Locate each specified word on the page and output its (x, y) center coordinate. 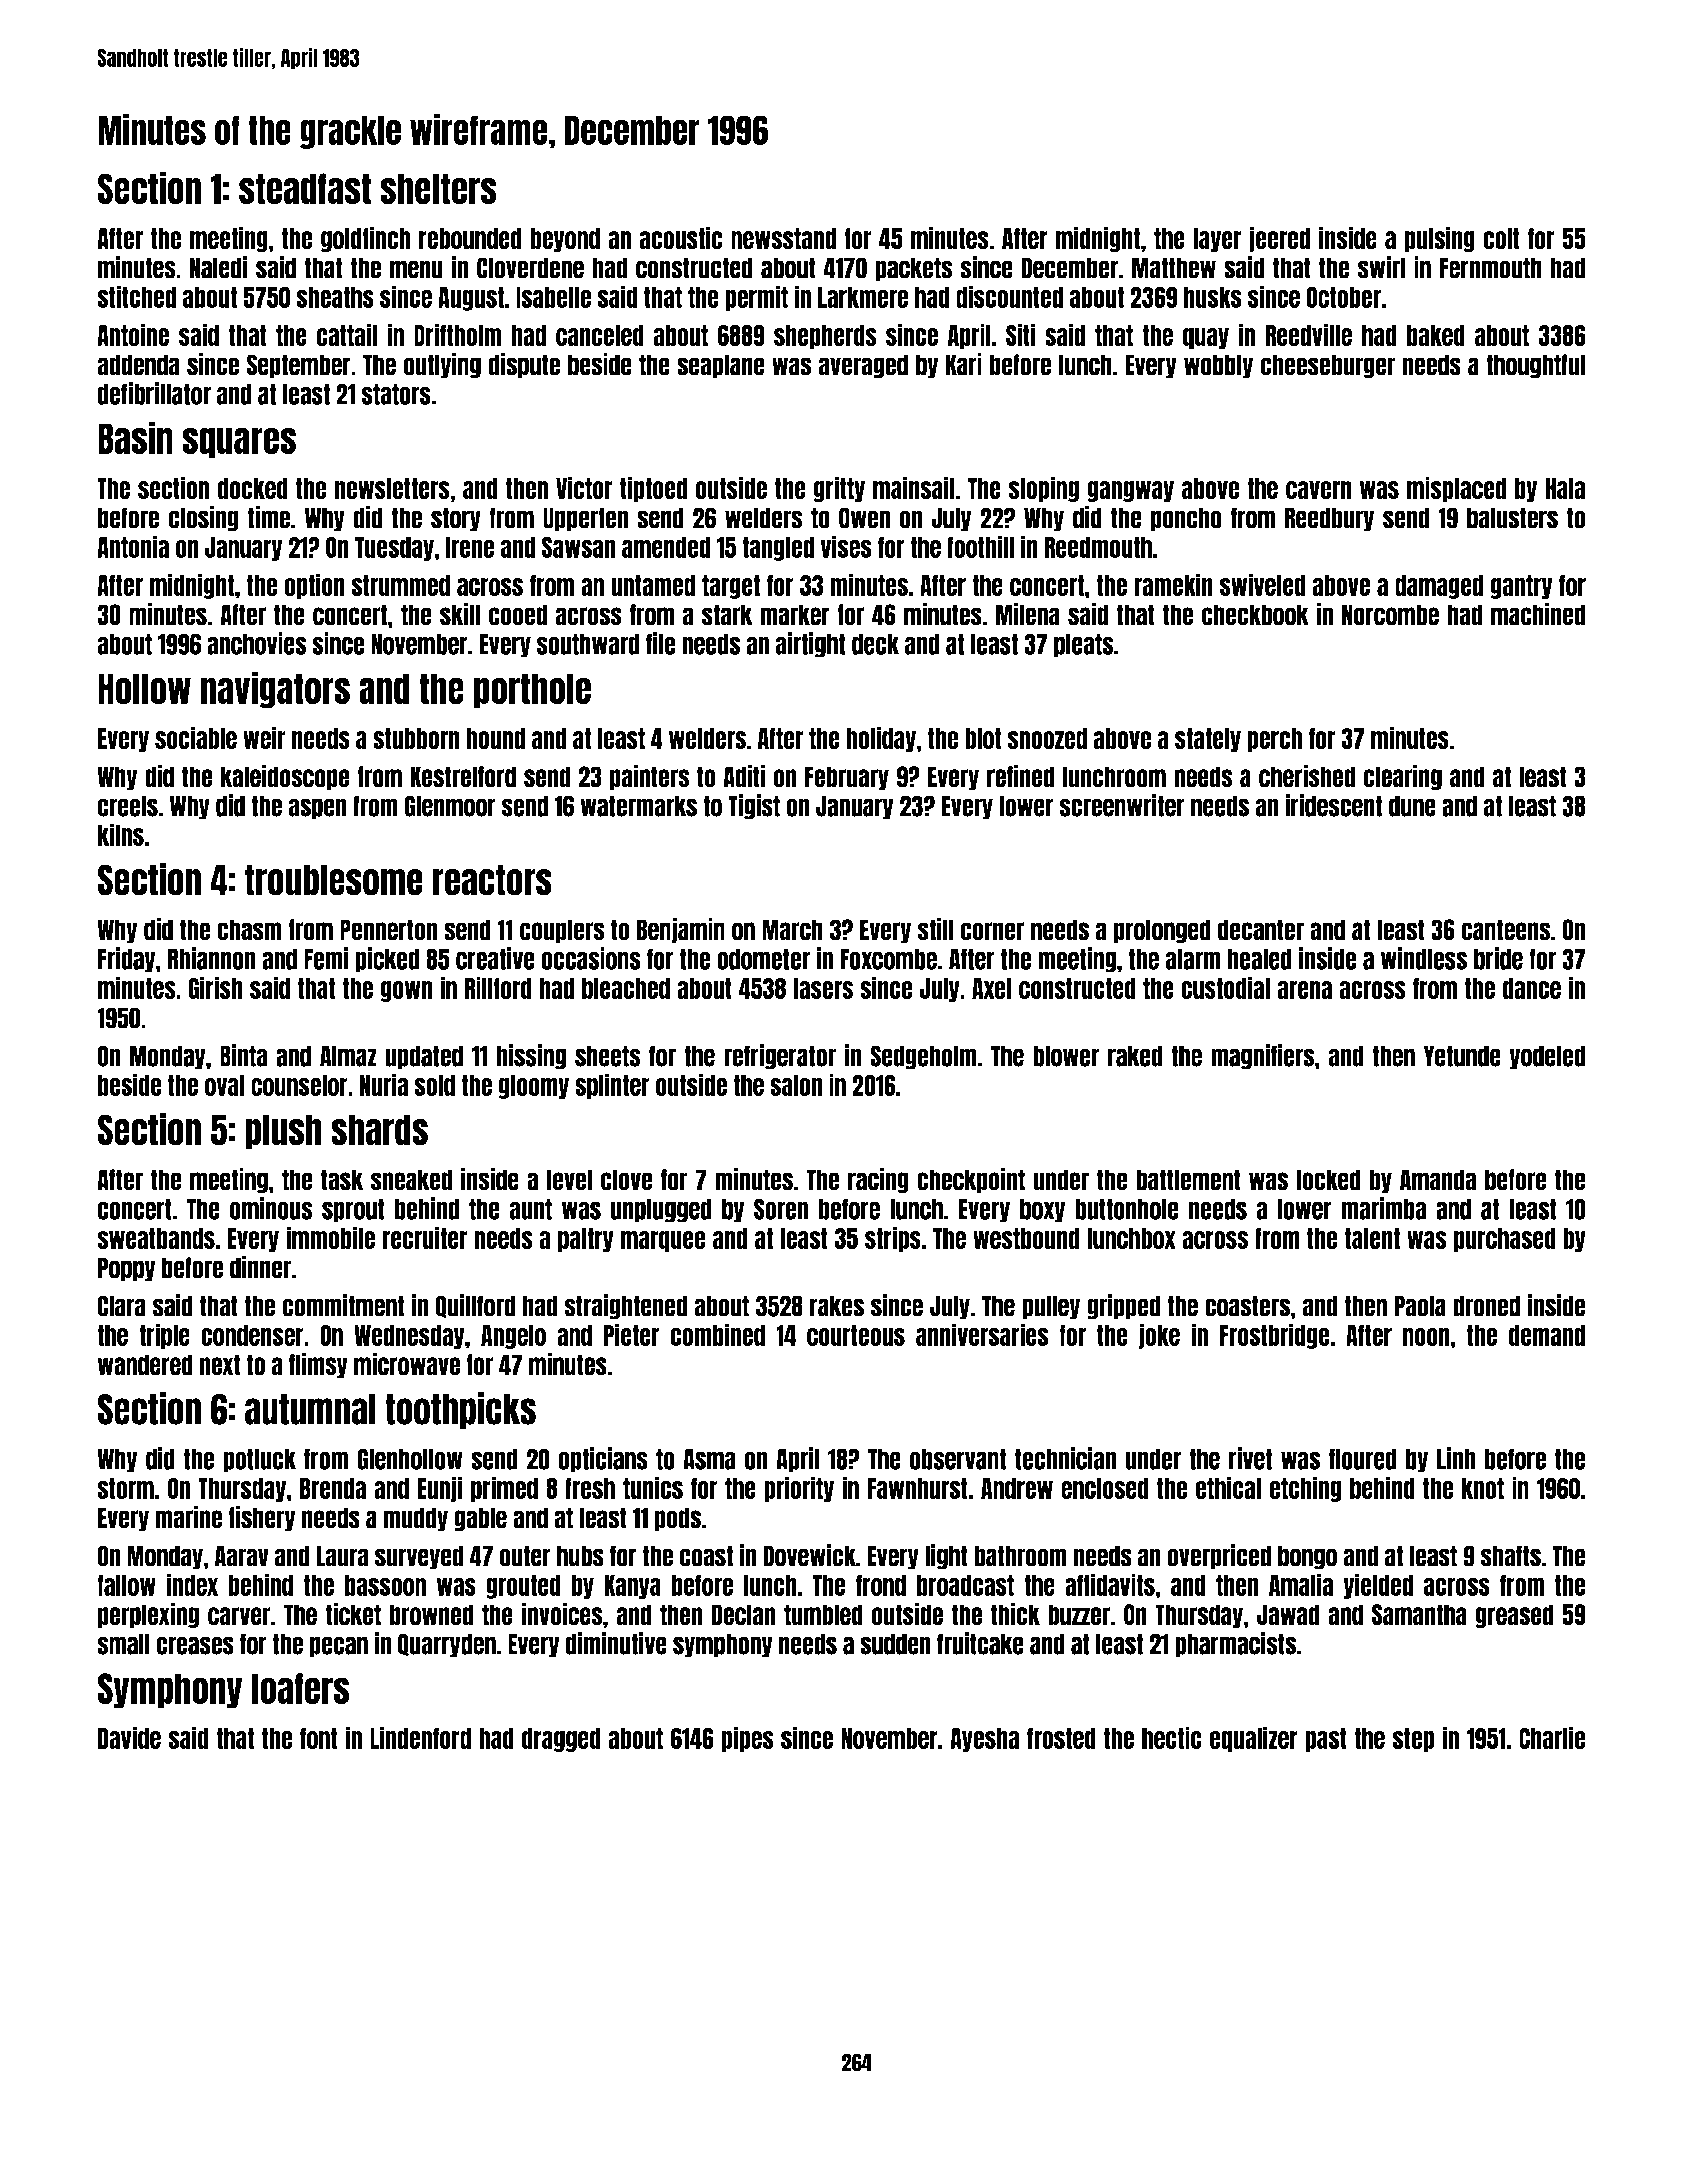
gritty (839, 489)
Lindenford (420, 1737)
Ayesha (984, 1740)
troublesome (333, 880)
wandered (145, 1365)
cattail (346, 334)
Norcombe (1390, 615)
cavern (1319, 490)
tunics (653, 1487)
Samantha (1419, 1615)
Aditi (744, 776)
